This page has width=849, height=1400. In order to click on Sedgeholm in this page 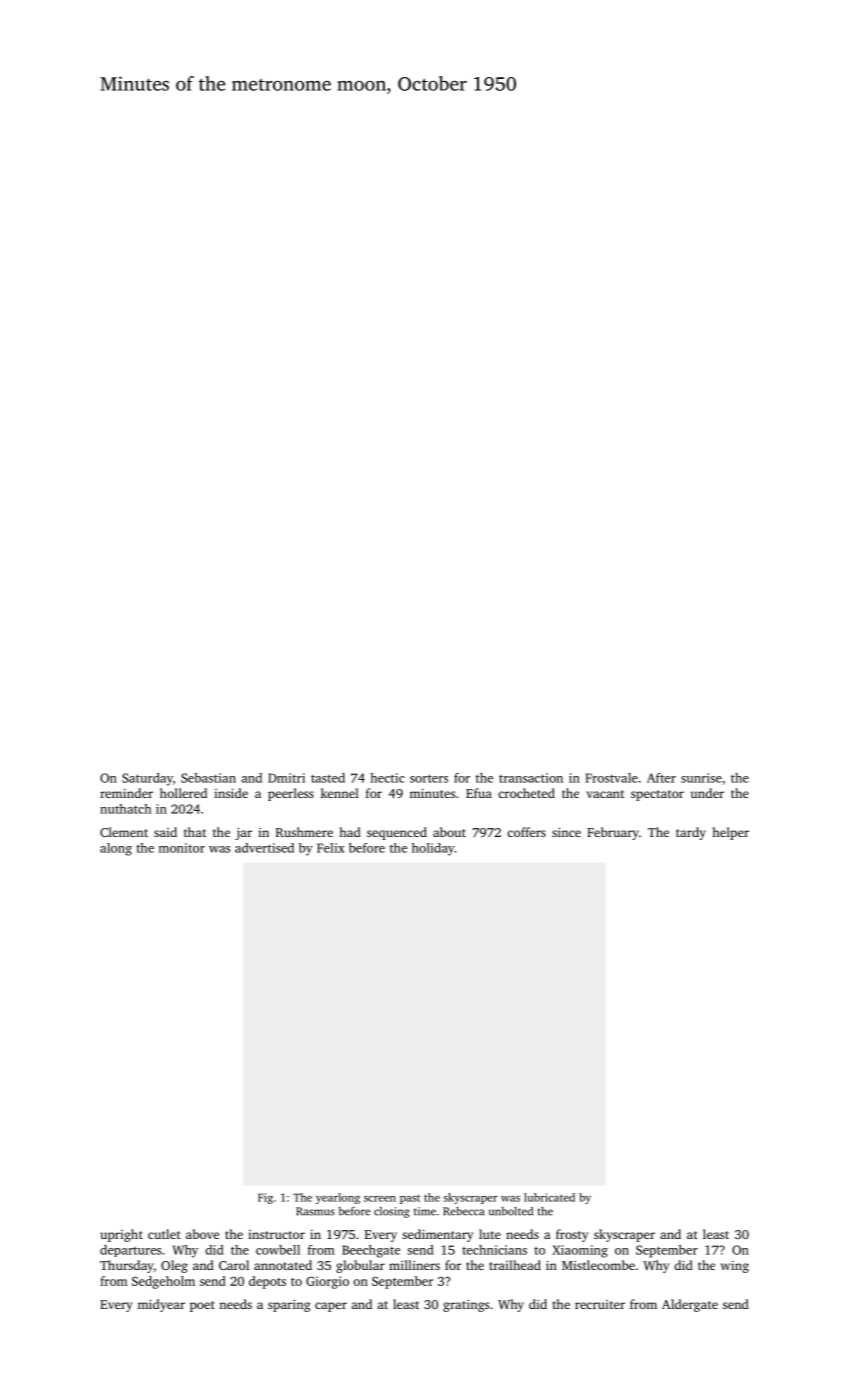, I will do `click(163, 1282)`.
